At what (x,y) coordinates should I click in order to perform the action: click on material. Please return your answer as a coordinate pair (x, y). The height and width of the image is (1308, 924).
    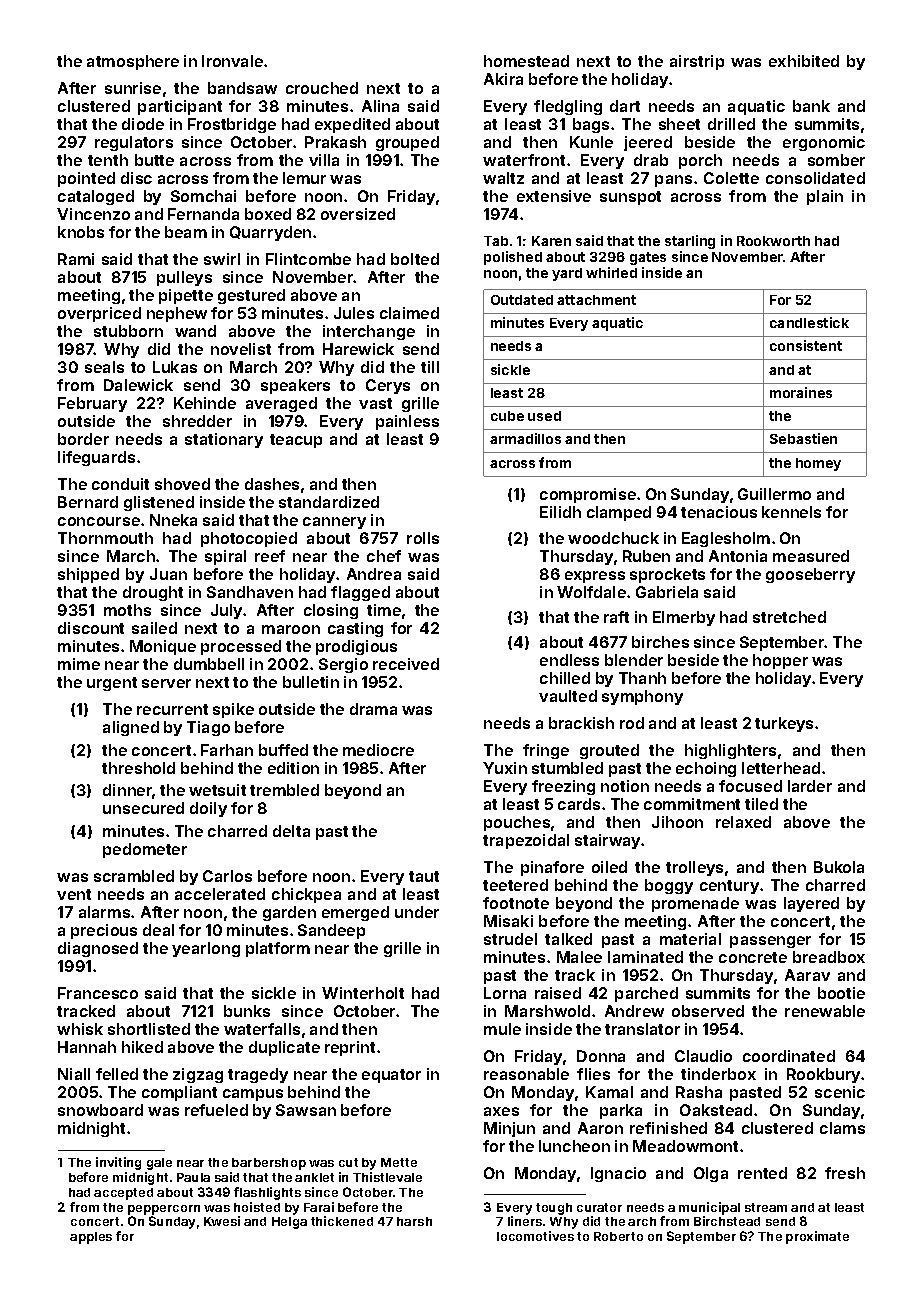
    Looking at the image, I should click on (690, 939).
